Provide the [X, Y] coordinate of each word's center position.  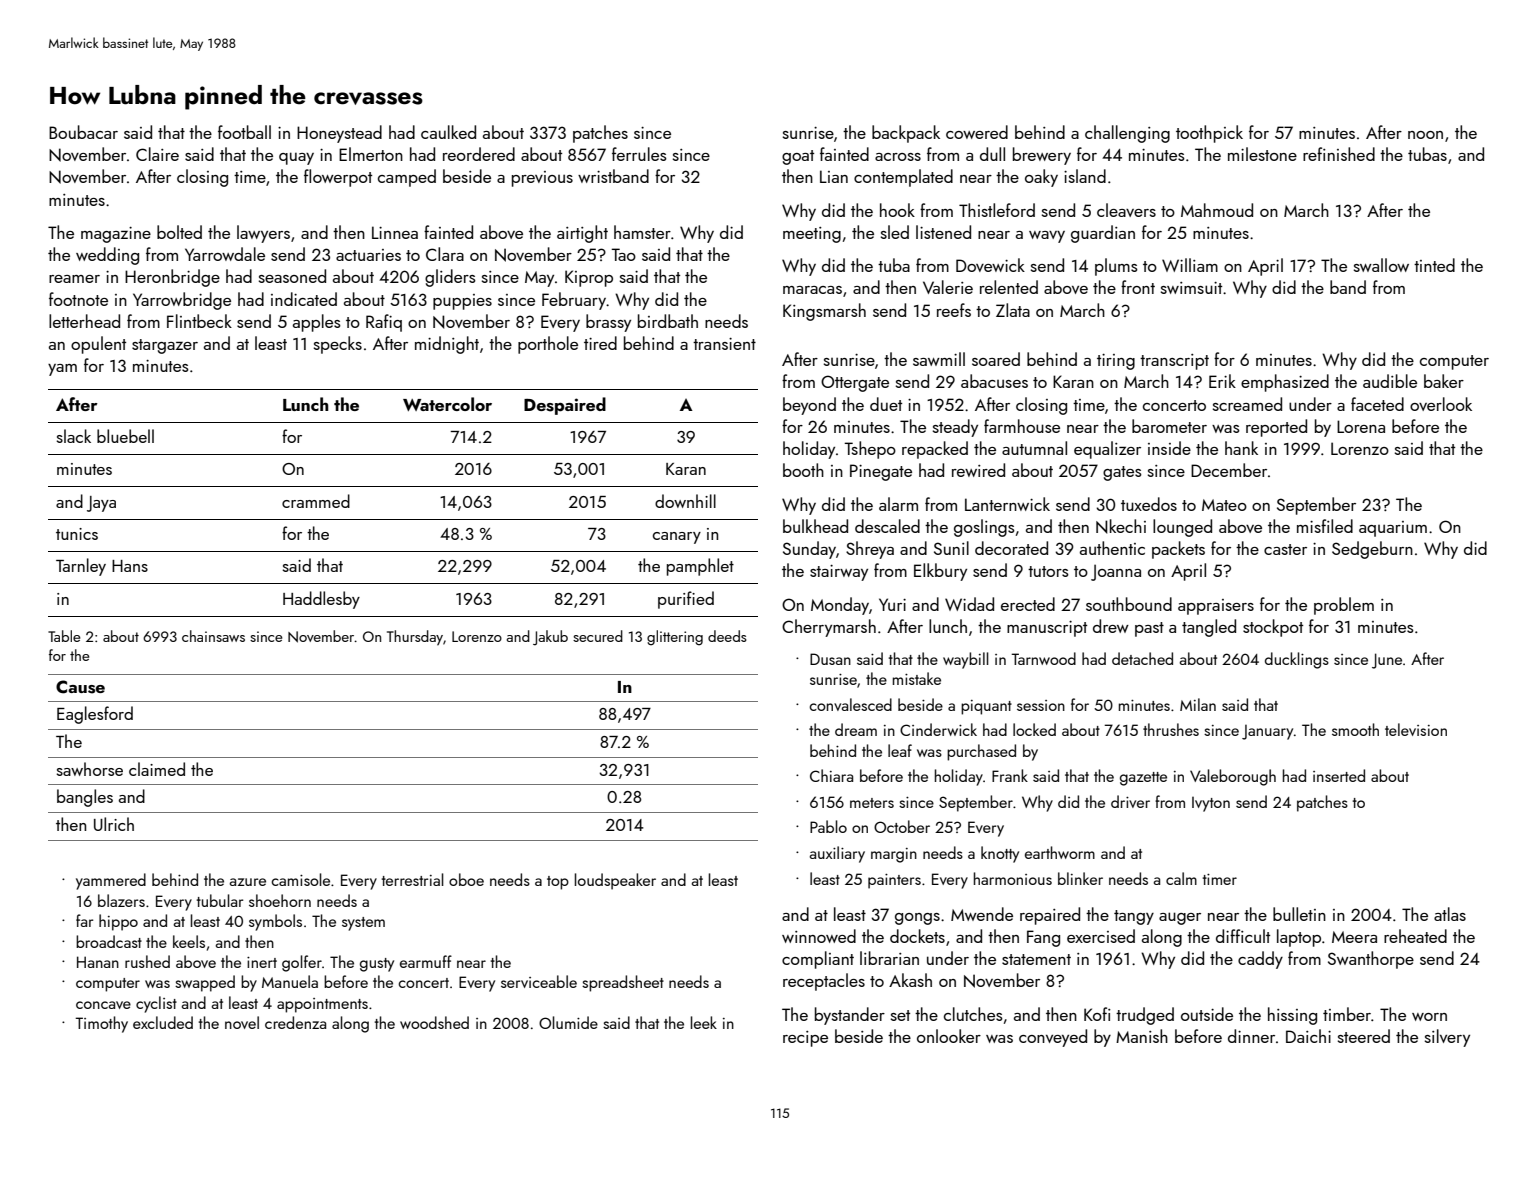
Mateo [1224, 505]
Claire [157, 154]
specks [338, 345]
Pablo [828, 826]
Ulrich [114, 824]
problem [1344, 606]
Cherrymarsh [829, 628]
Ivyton [1211, 804]
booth [803, 470]
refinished [1339, 154]
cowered [977, 132]
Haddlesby [321, 600]
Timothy [101, 1024]
